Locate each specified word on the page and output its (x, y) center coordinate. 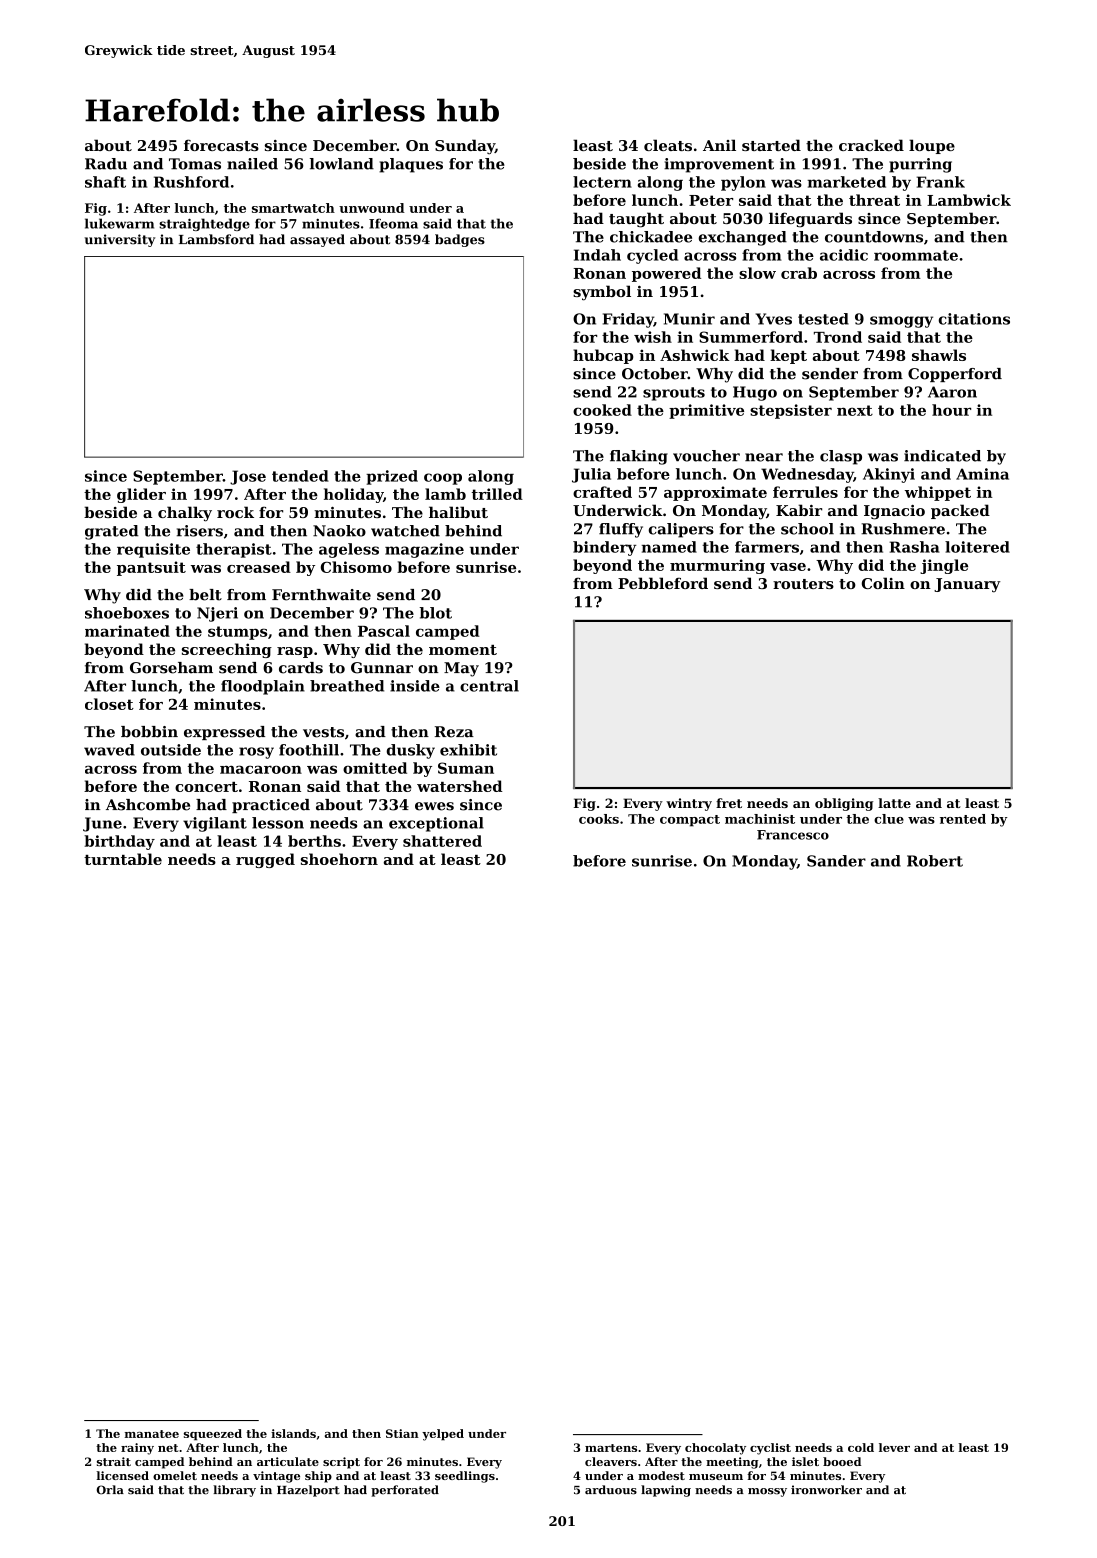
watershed (459, 786)
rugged (265, 860)
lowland (342, 164)
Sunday (465, 147)
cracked (871, 145)
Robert (935, 861)
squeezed (213, 1435)
